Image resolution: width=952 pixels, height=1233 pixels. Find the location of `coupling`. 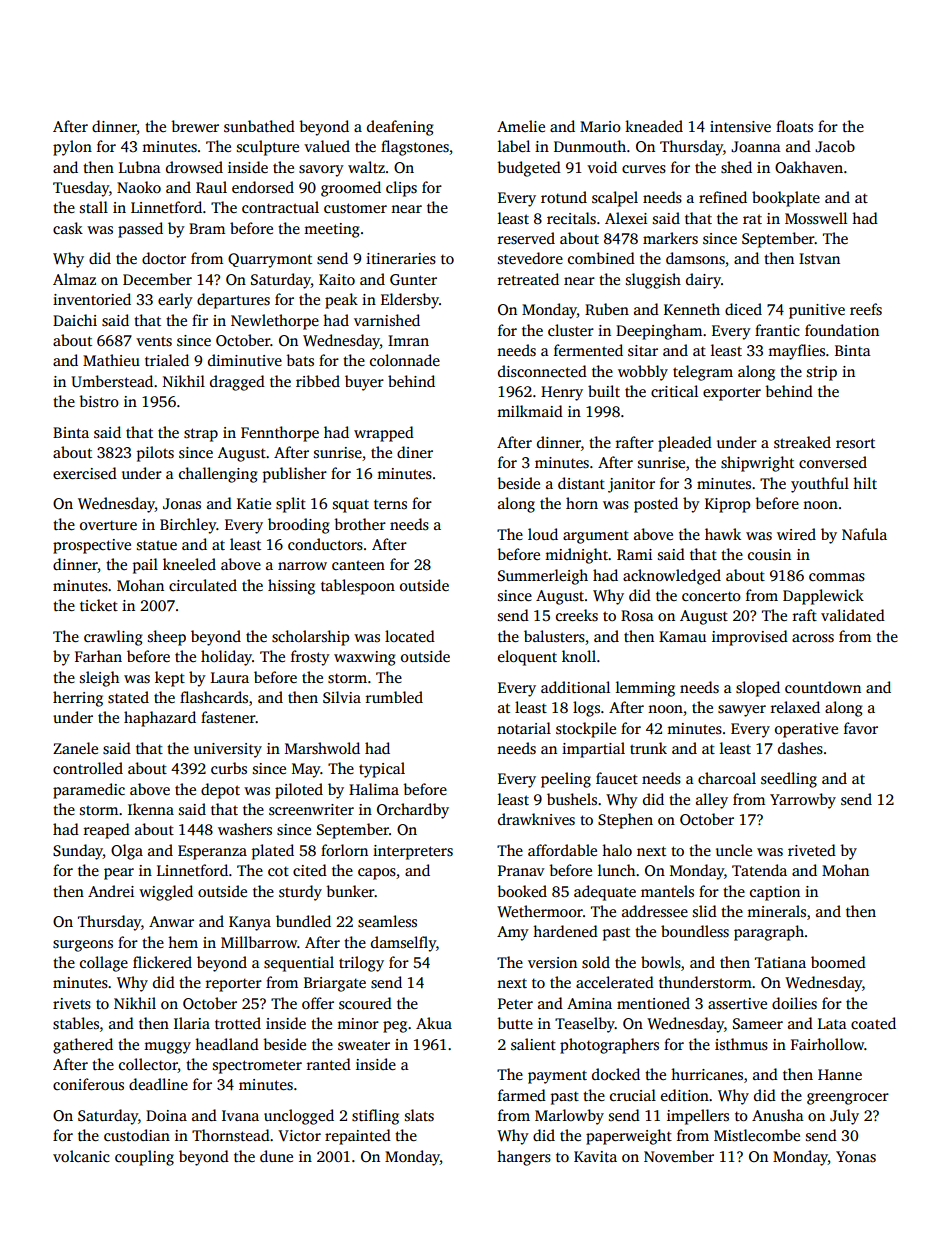

coupling is located at coordinates (144, 1158).
